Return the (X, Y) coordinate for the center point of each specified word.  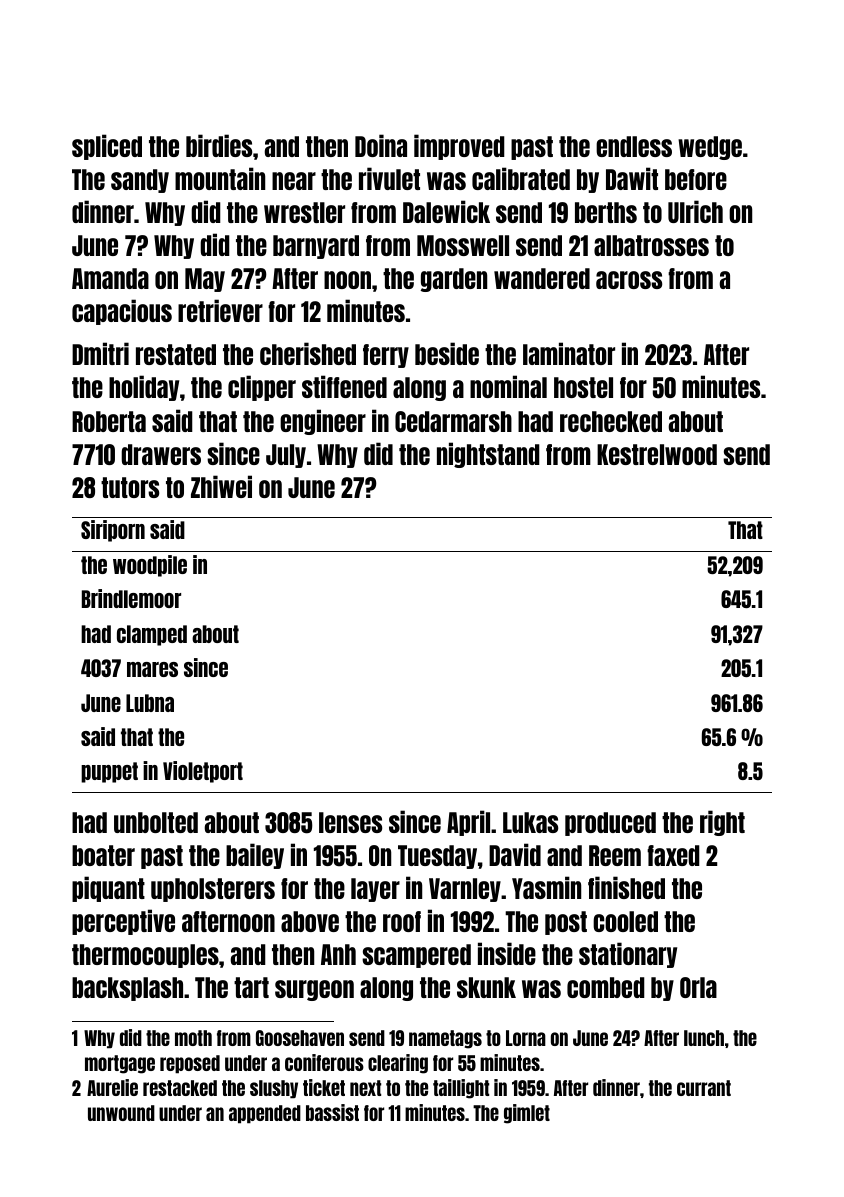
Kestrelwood (657, 454)
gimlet (527, 1114)
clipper (262, 388)
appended (265, 1114)
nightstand (488, 455)
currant (704, 1088)
